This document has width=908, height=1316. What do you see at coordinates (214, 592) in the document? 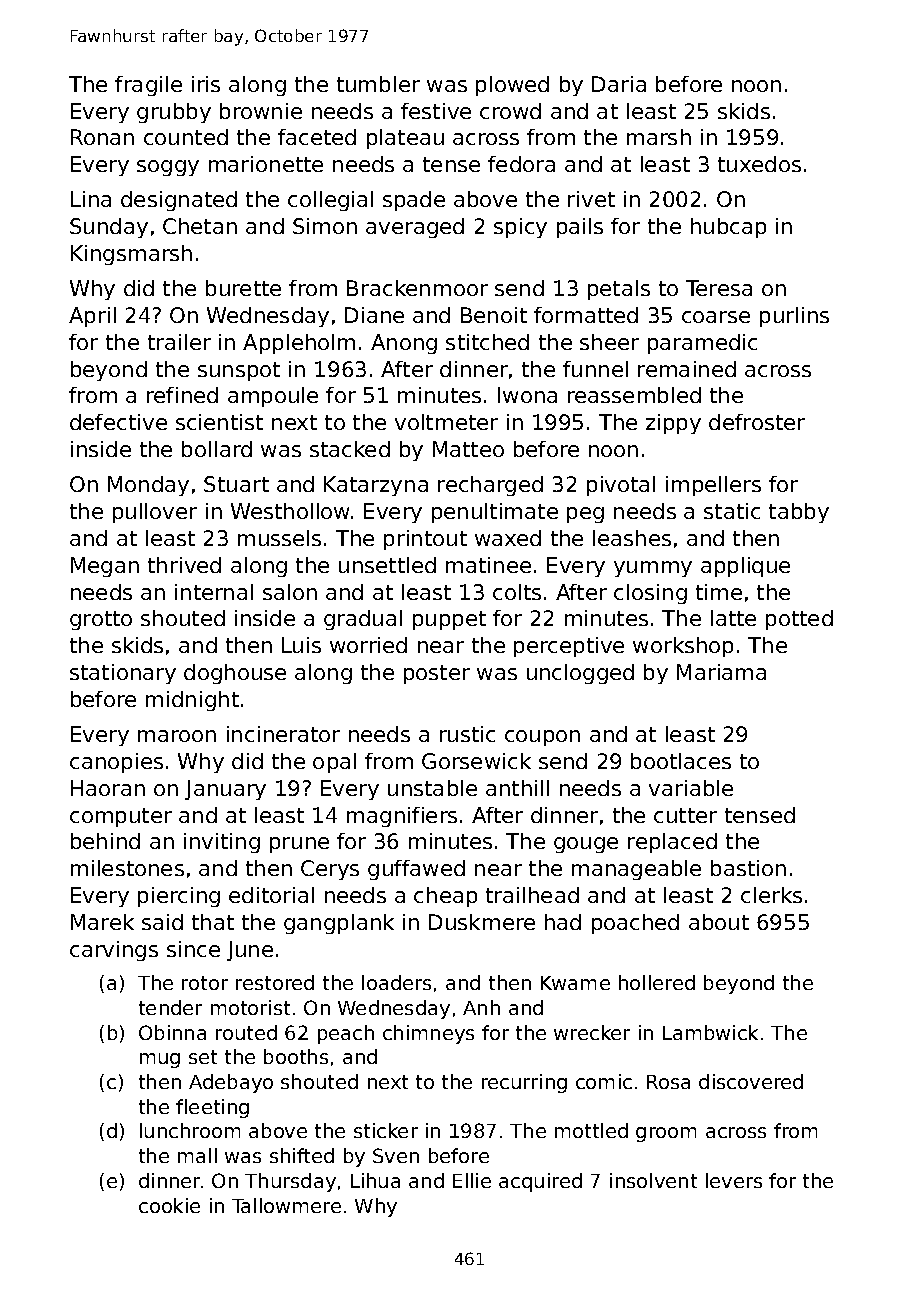
I see `internal` at bounding box center [214, 592].
